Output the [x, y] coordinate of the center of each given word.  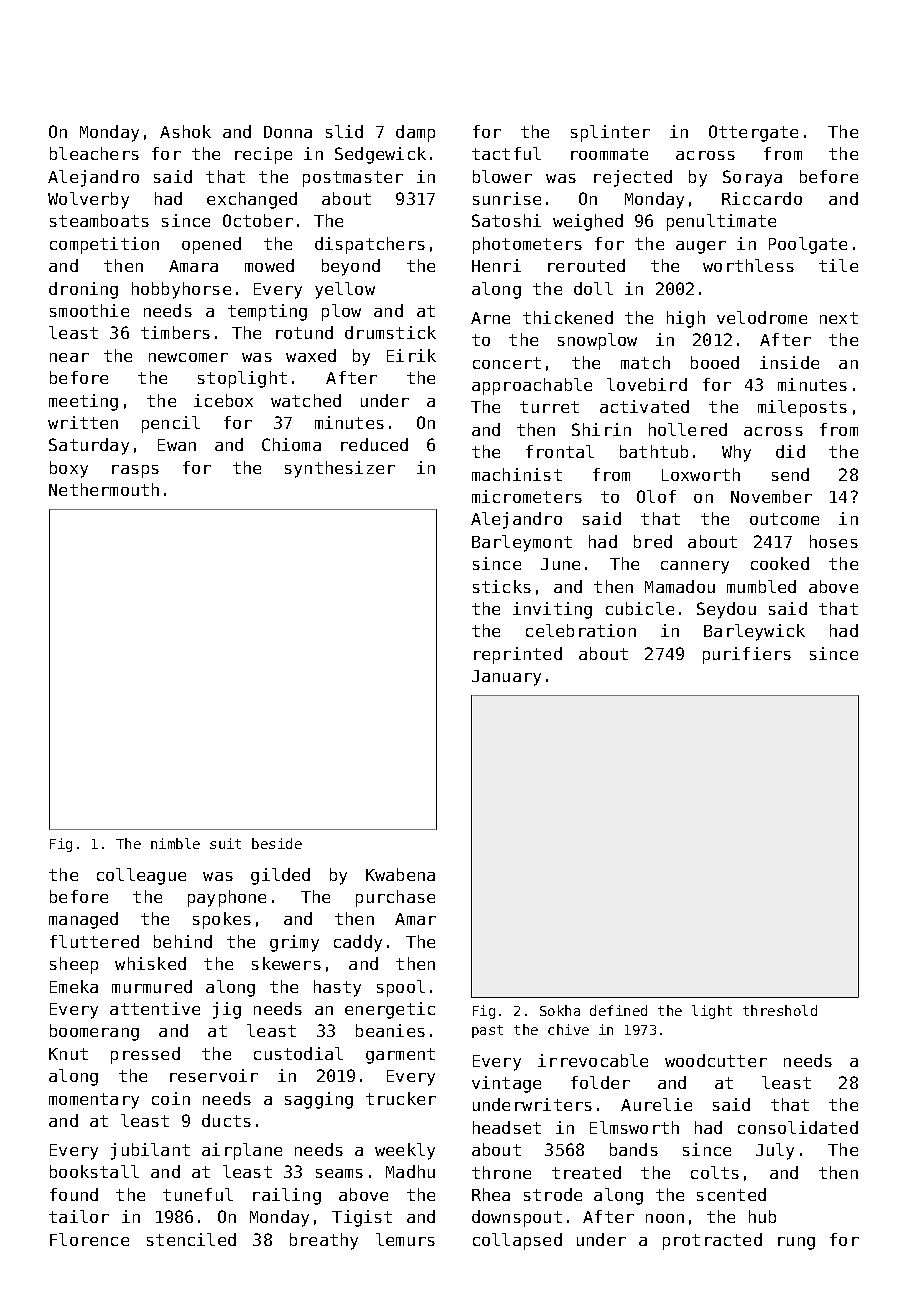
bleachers [94, 153]
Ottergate [753, 133]
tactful [506, 153]
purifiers [747, 655]
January [506, 678]
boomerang [94, 1032]
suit [225, 843]
